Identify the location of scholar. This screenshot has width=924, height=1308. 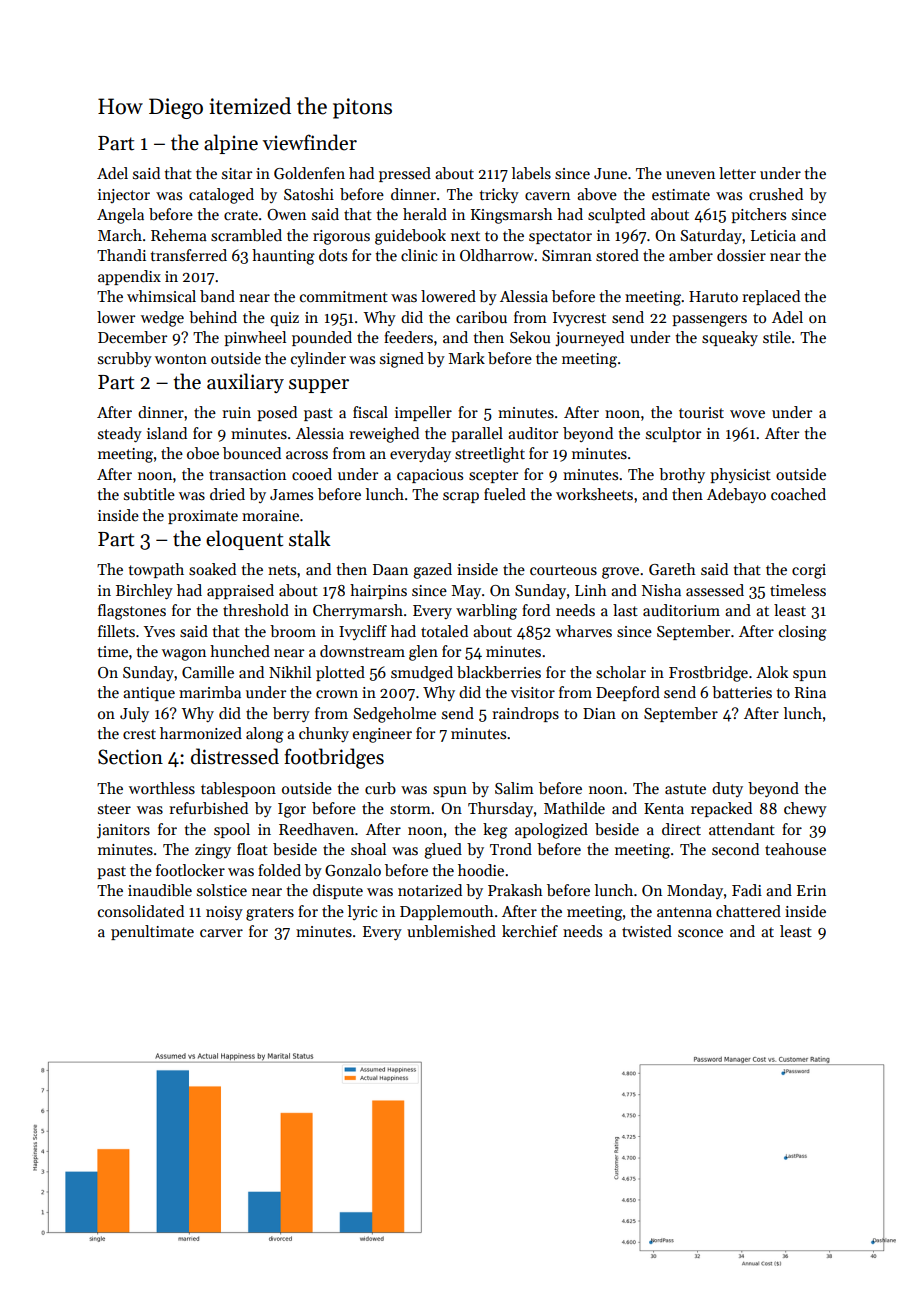
(621, 672).
